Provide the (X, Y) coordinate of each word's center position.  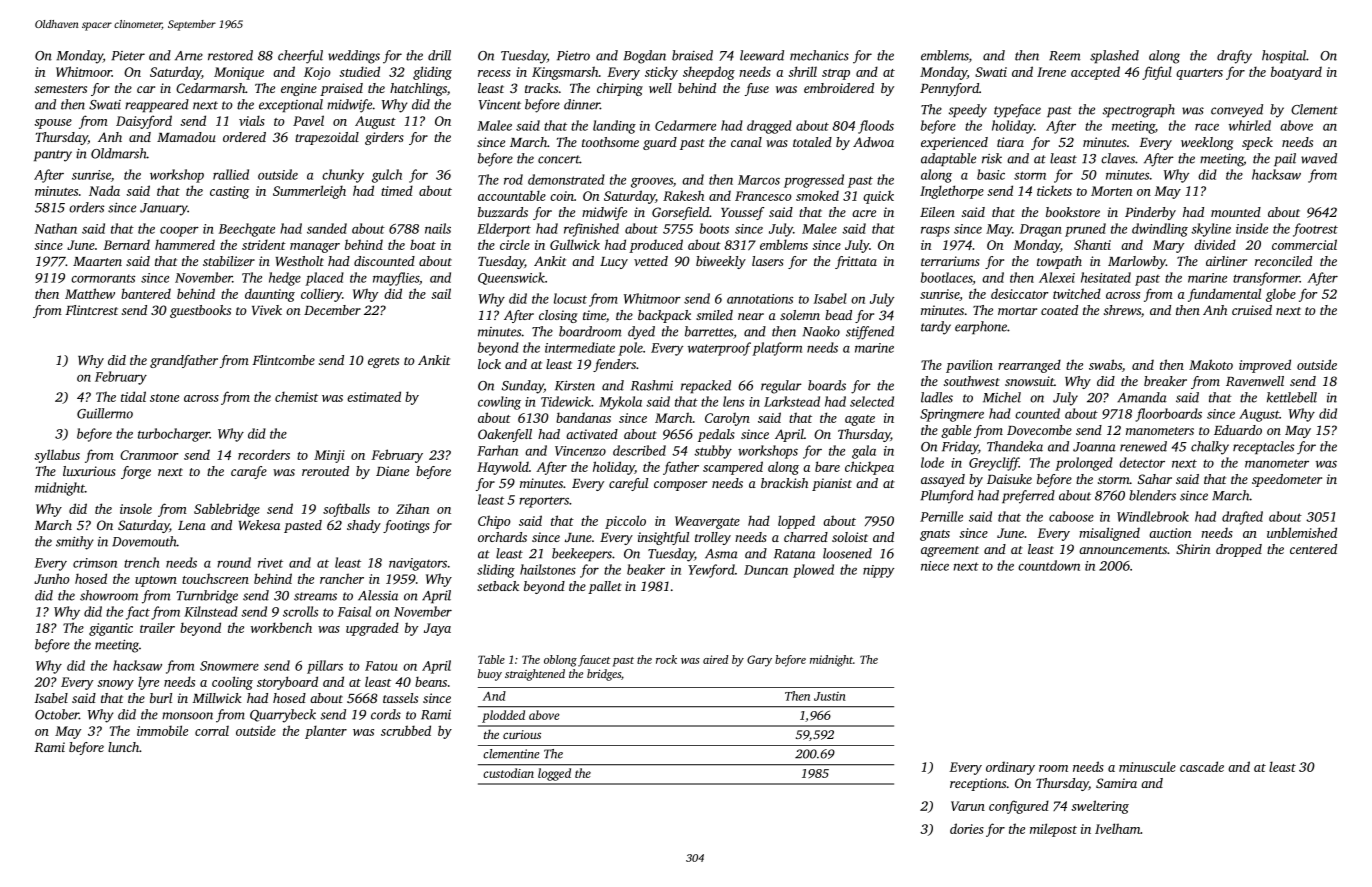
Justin (830, 696)
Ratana (794, 554)
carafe (249, 472)
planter (326, 732)
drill (439, 55)
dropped (1239, 550)
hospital (1284, 56)
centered (1313, 549)
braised (692, 55)
